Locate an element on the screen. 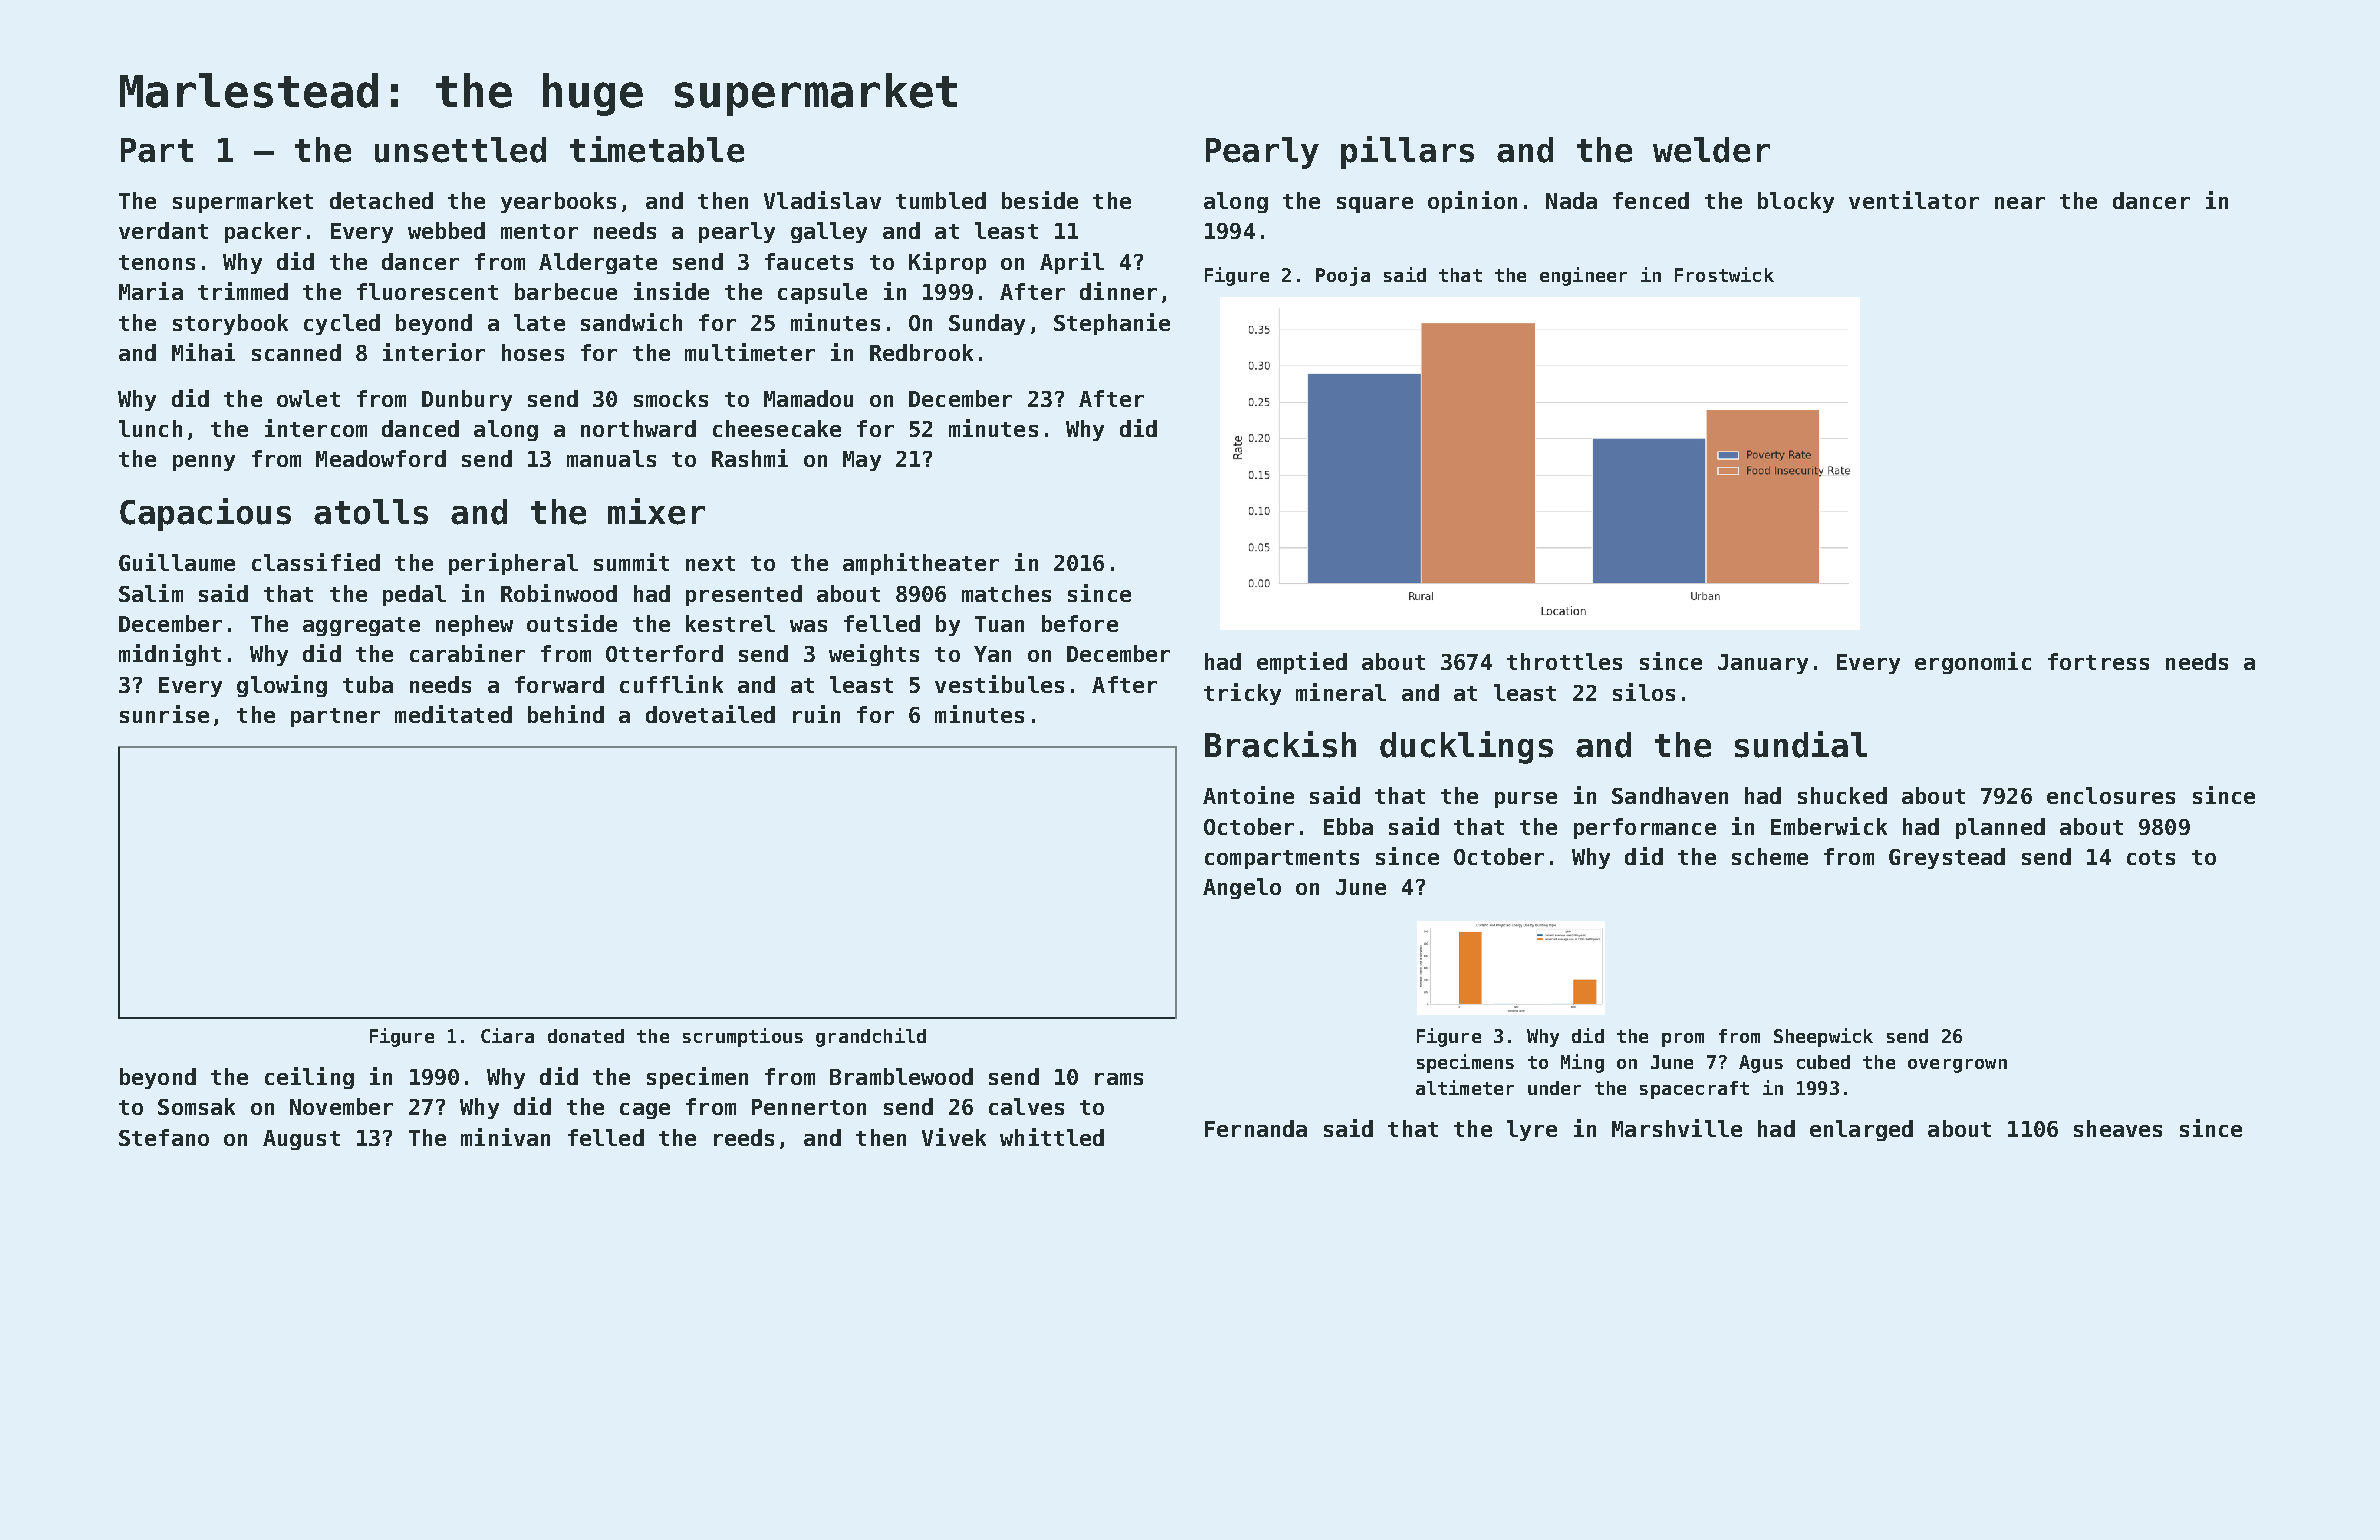  pillars is located at coordinates (1407, 152).
